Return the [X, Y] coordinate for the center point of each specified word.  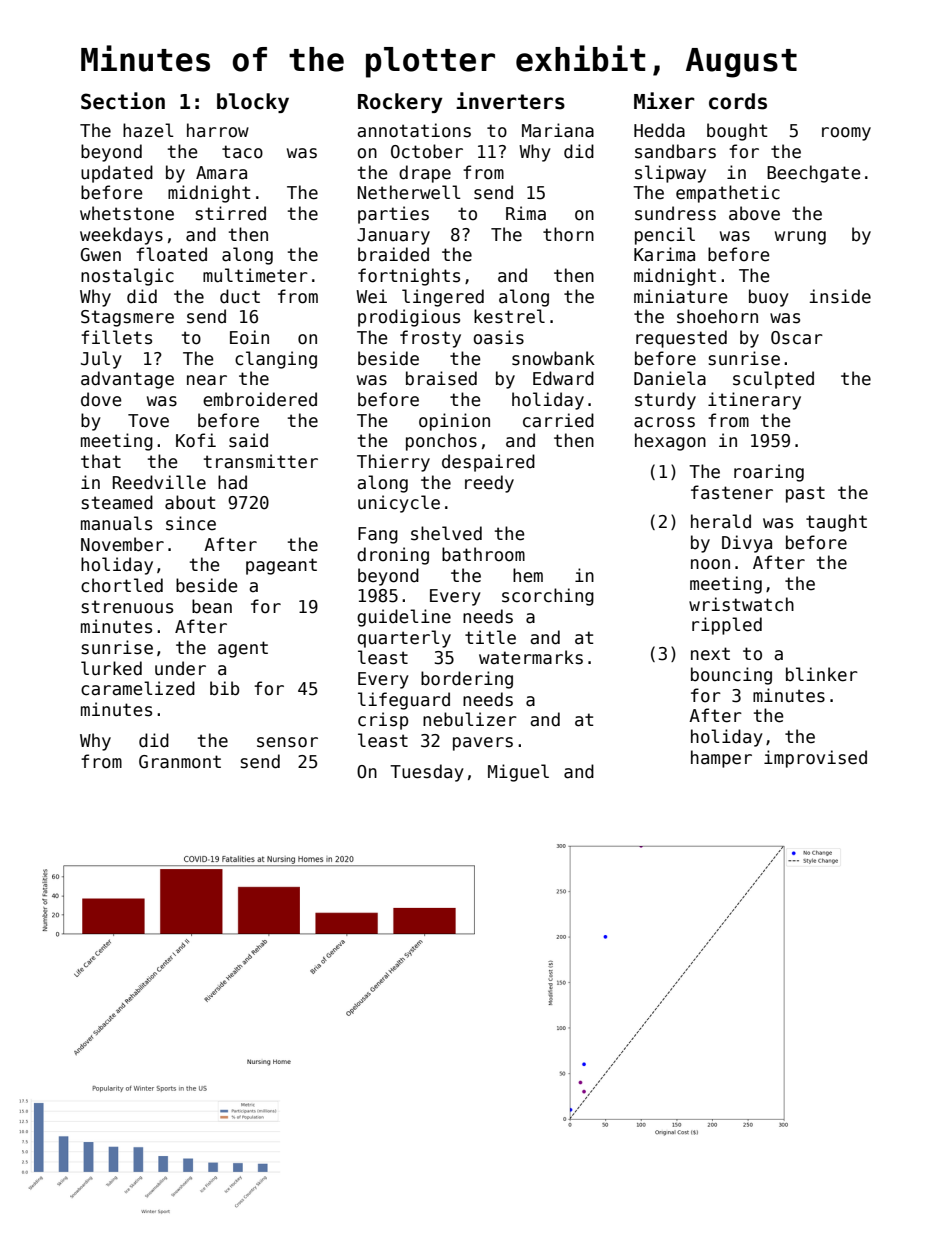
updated [117, 174]
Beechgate [813, 174]
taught [836, 523]
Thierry [393, 463]
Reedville [159, 482]
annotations [414, 130]
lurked [111, 668]
